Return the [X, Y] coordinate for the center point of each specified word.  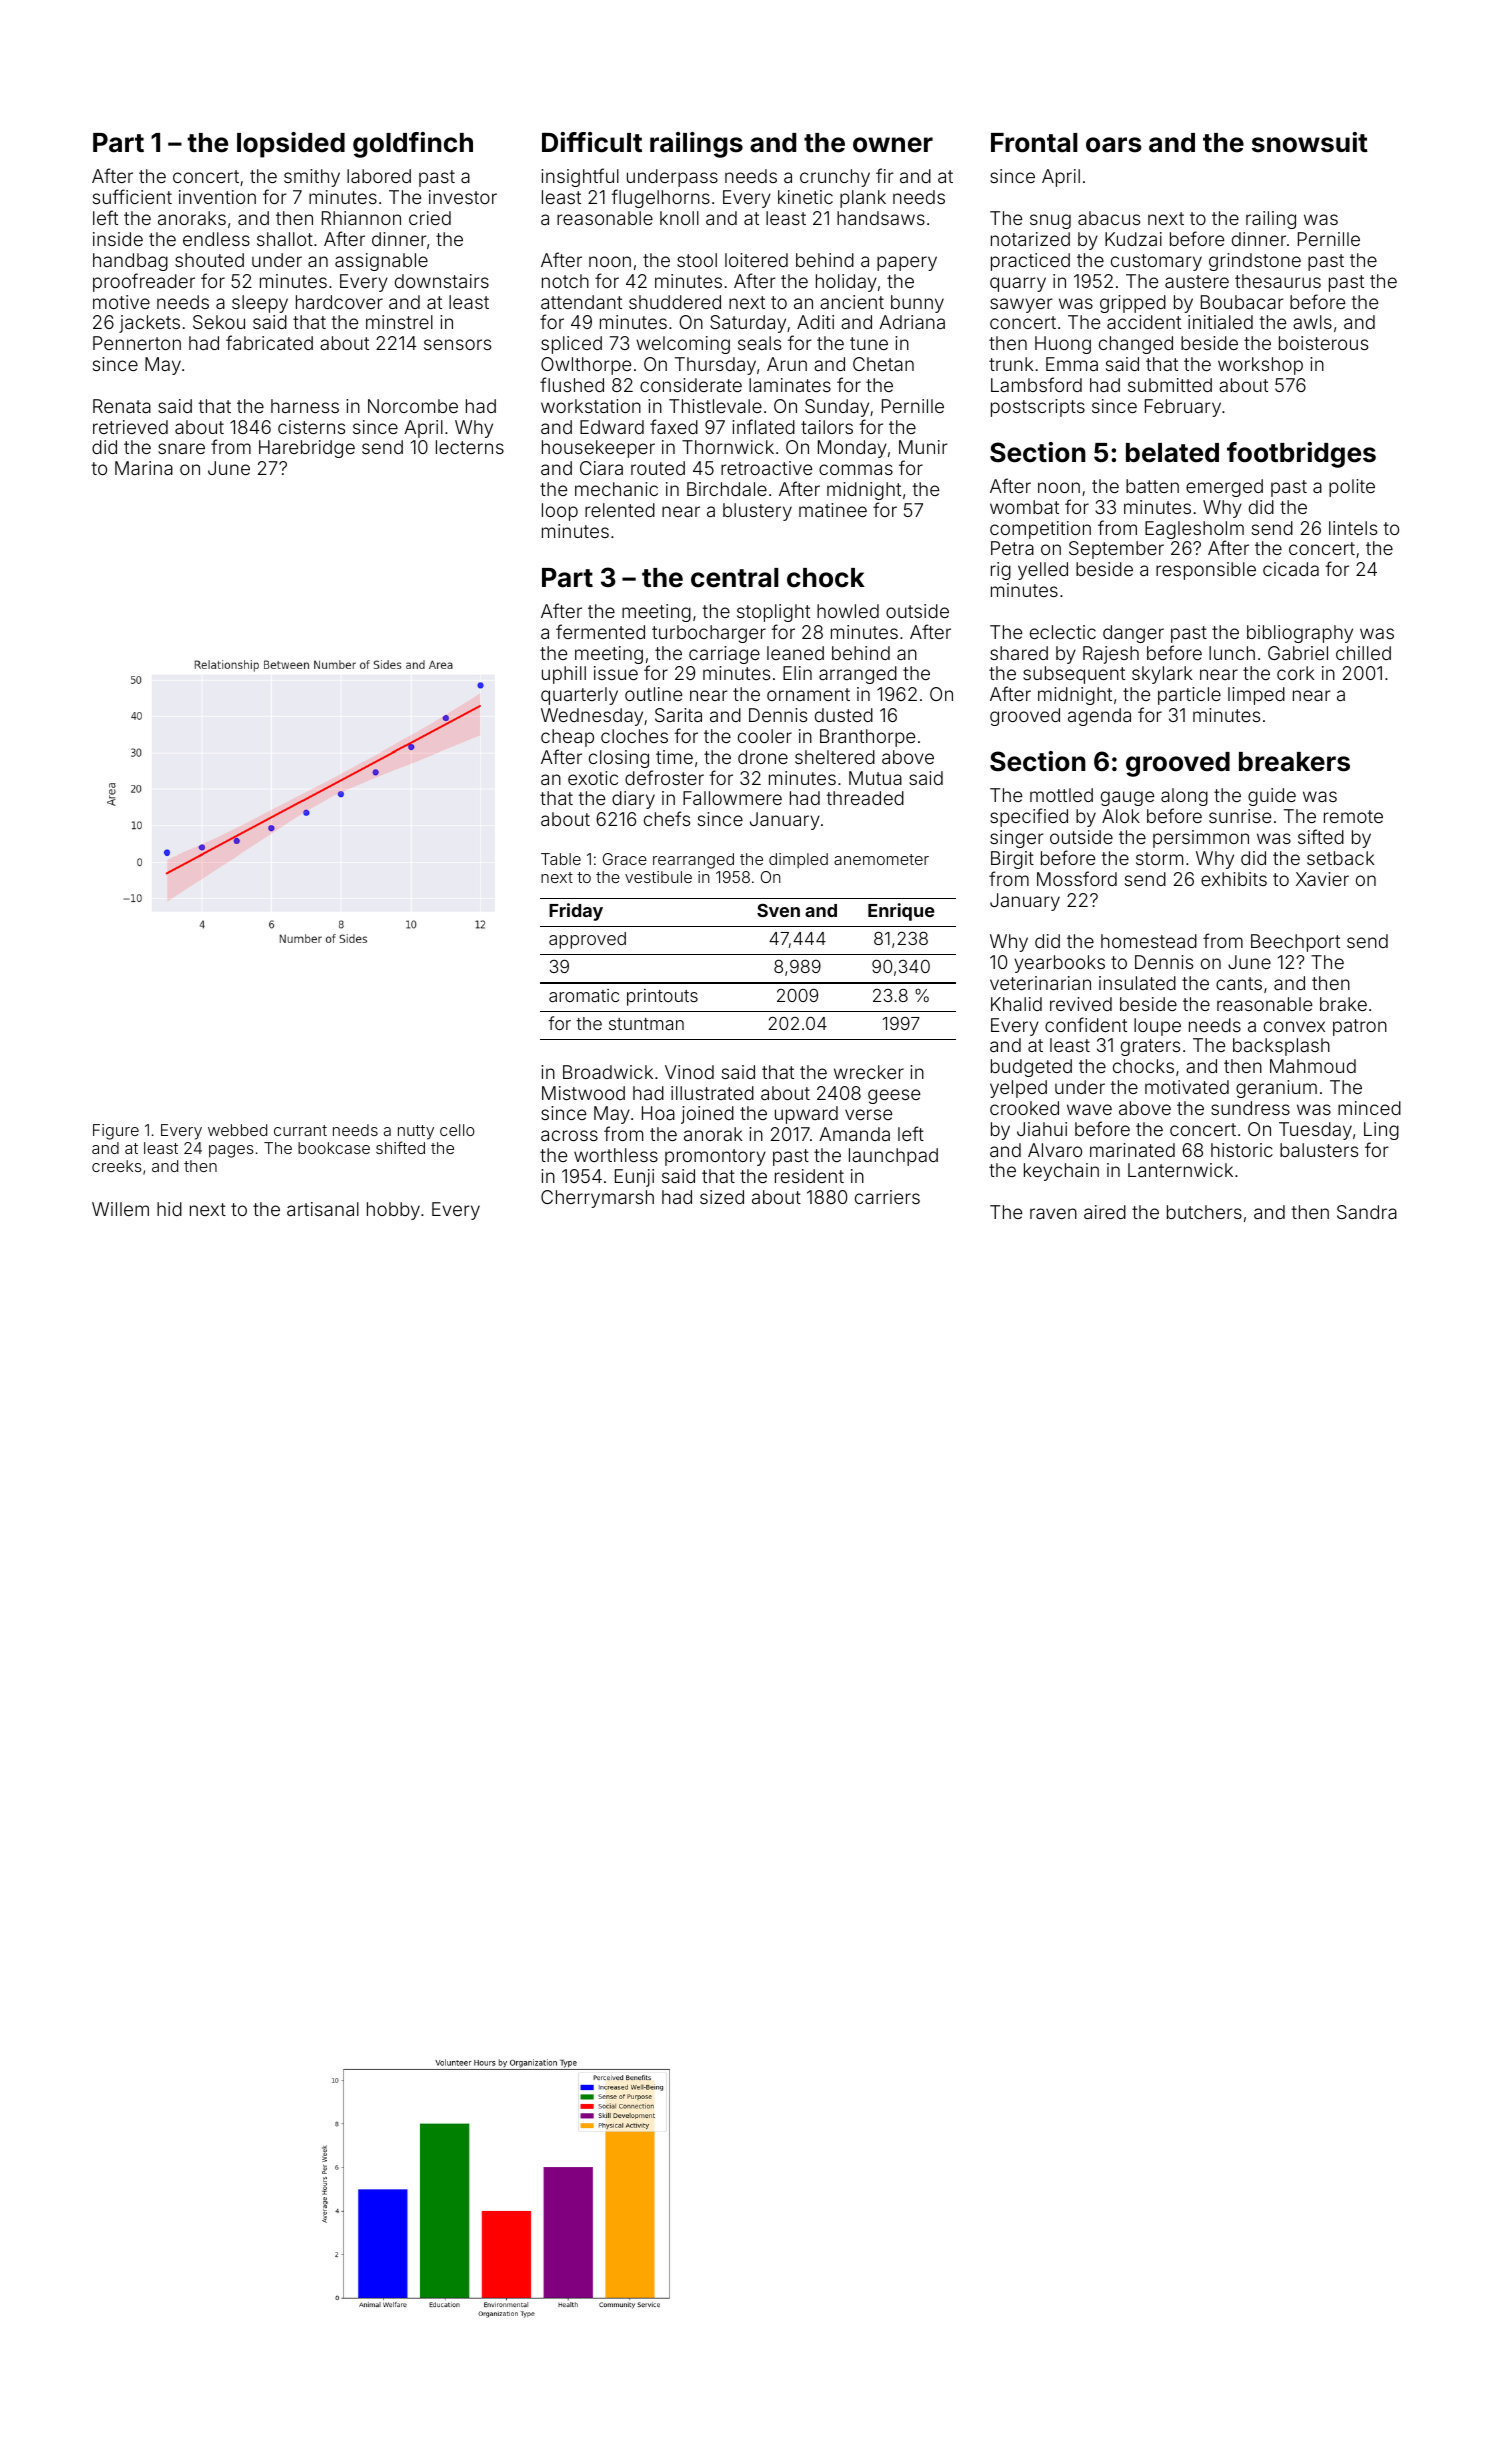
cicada [1291, 569]
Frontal [1034, 143]
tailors [827, 427]
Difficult [592, 142]
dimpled [798, 860]
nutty [416, 1132]
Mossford [1077, 878]
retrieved [130, 427]
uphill [564, 675]
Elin [797, 673]
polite [1352, 488]
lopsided [291, 145]
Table [561, 859]
